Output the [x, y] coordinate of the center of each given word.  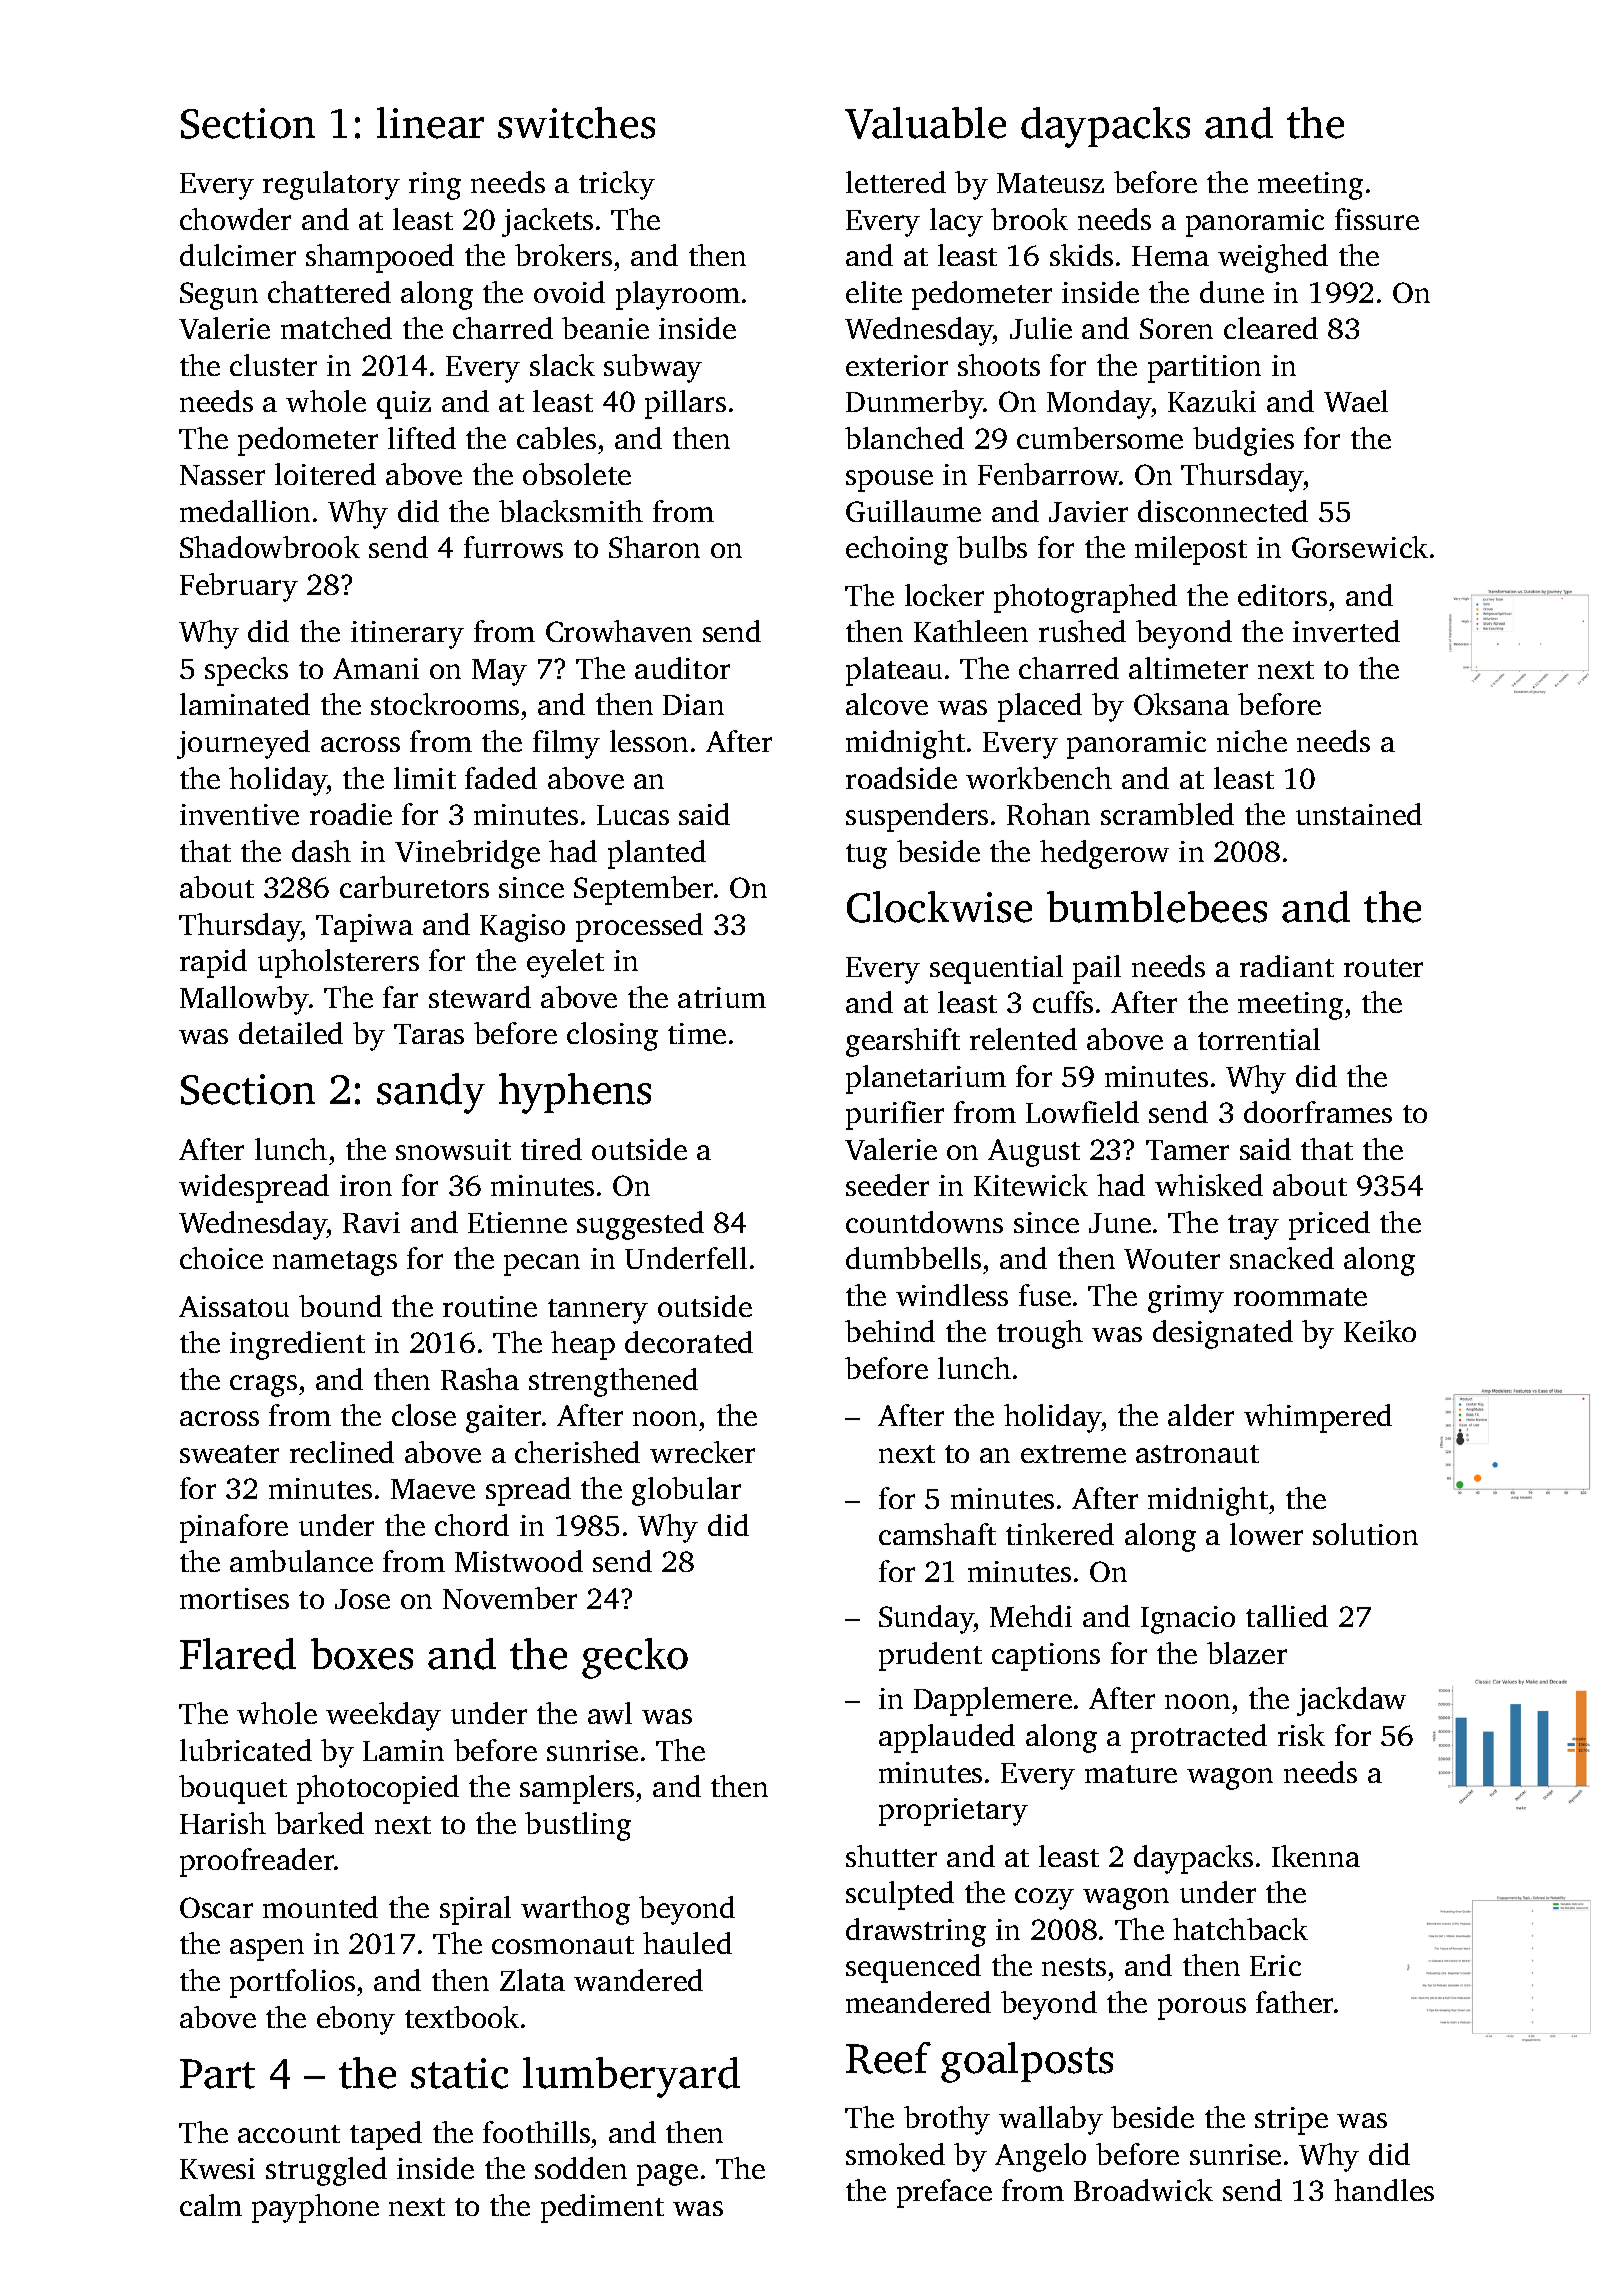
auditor [682, 668]
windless [952, 1295]
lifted [422, 438]
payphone [315, 2208]
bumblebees [1157, 907]
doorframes [1318, 1112]
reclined [342, 1452]
